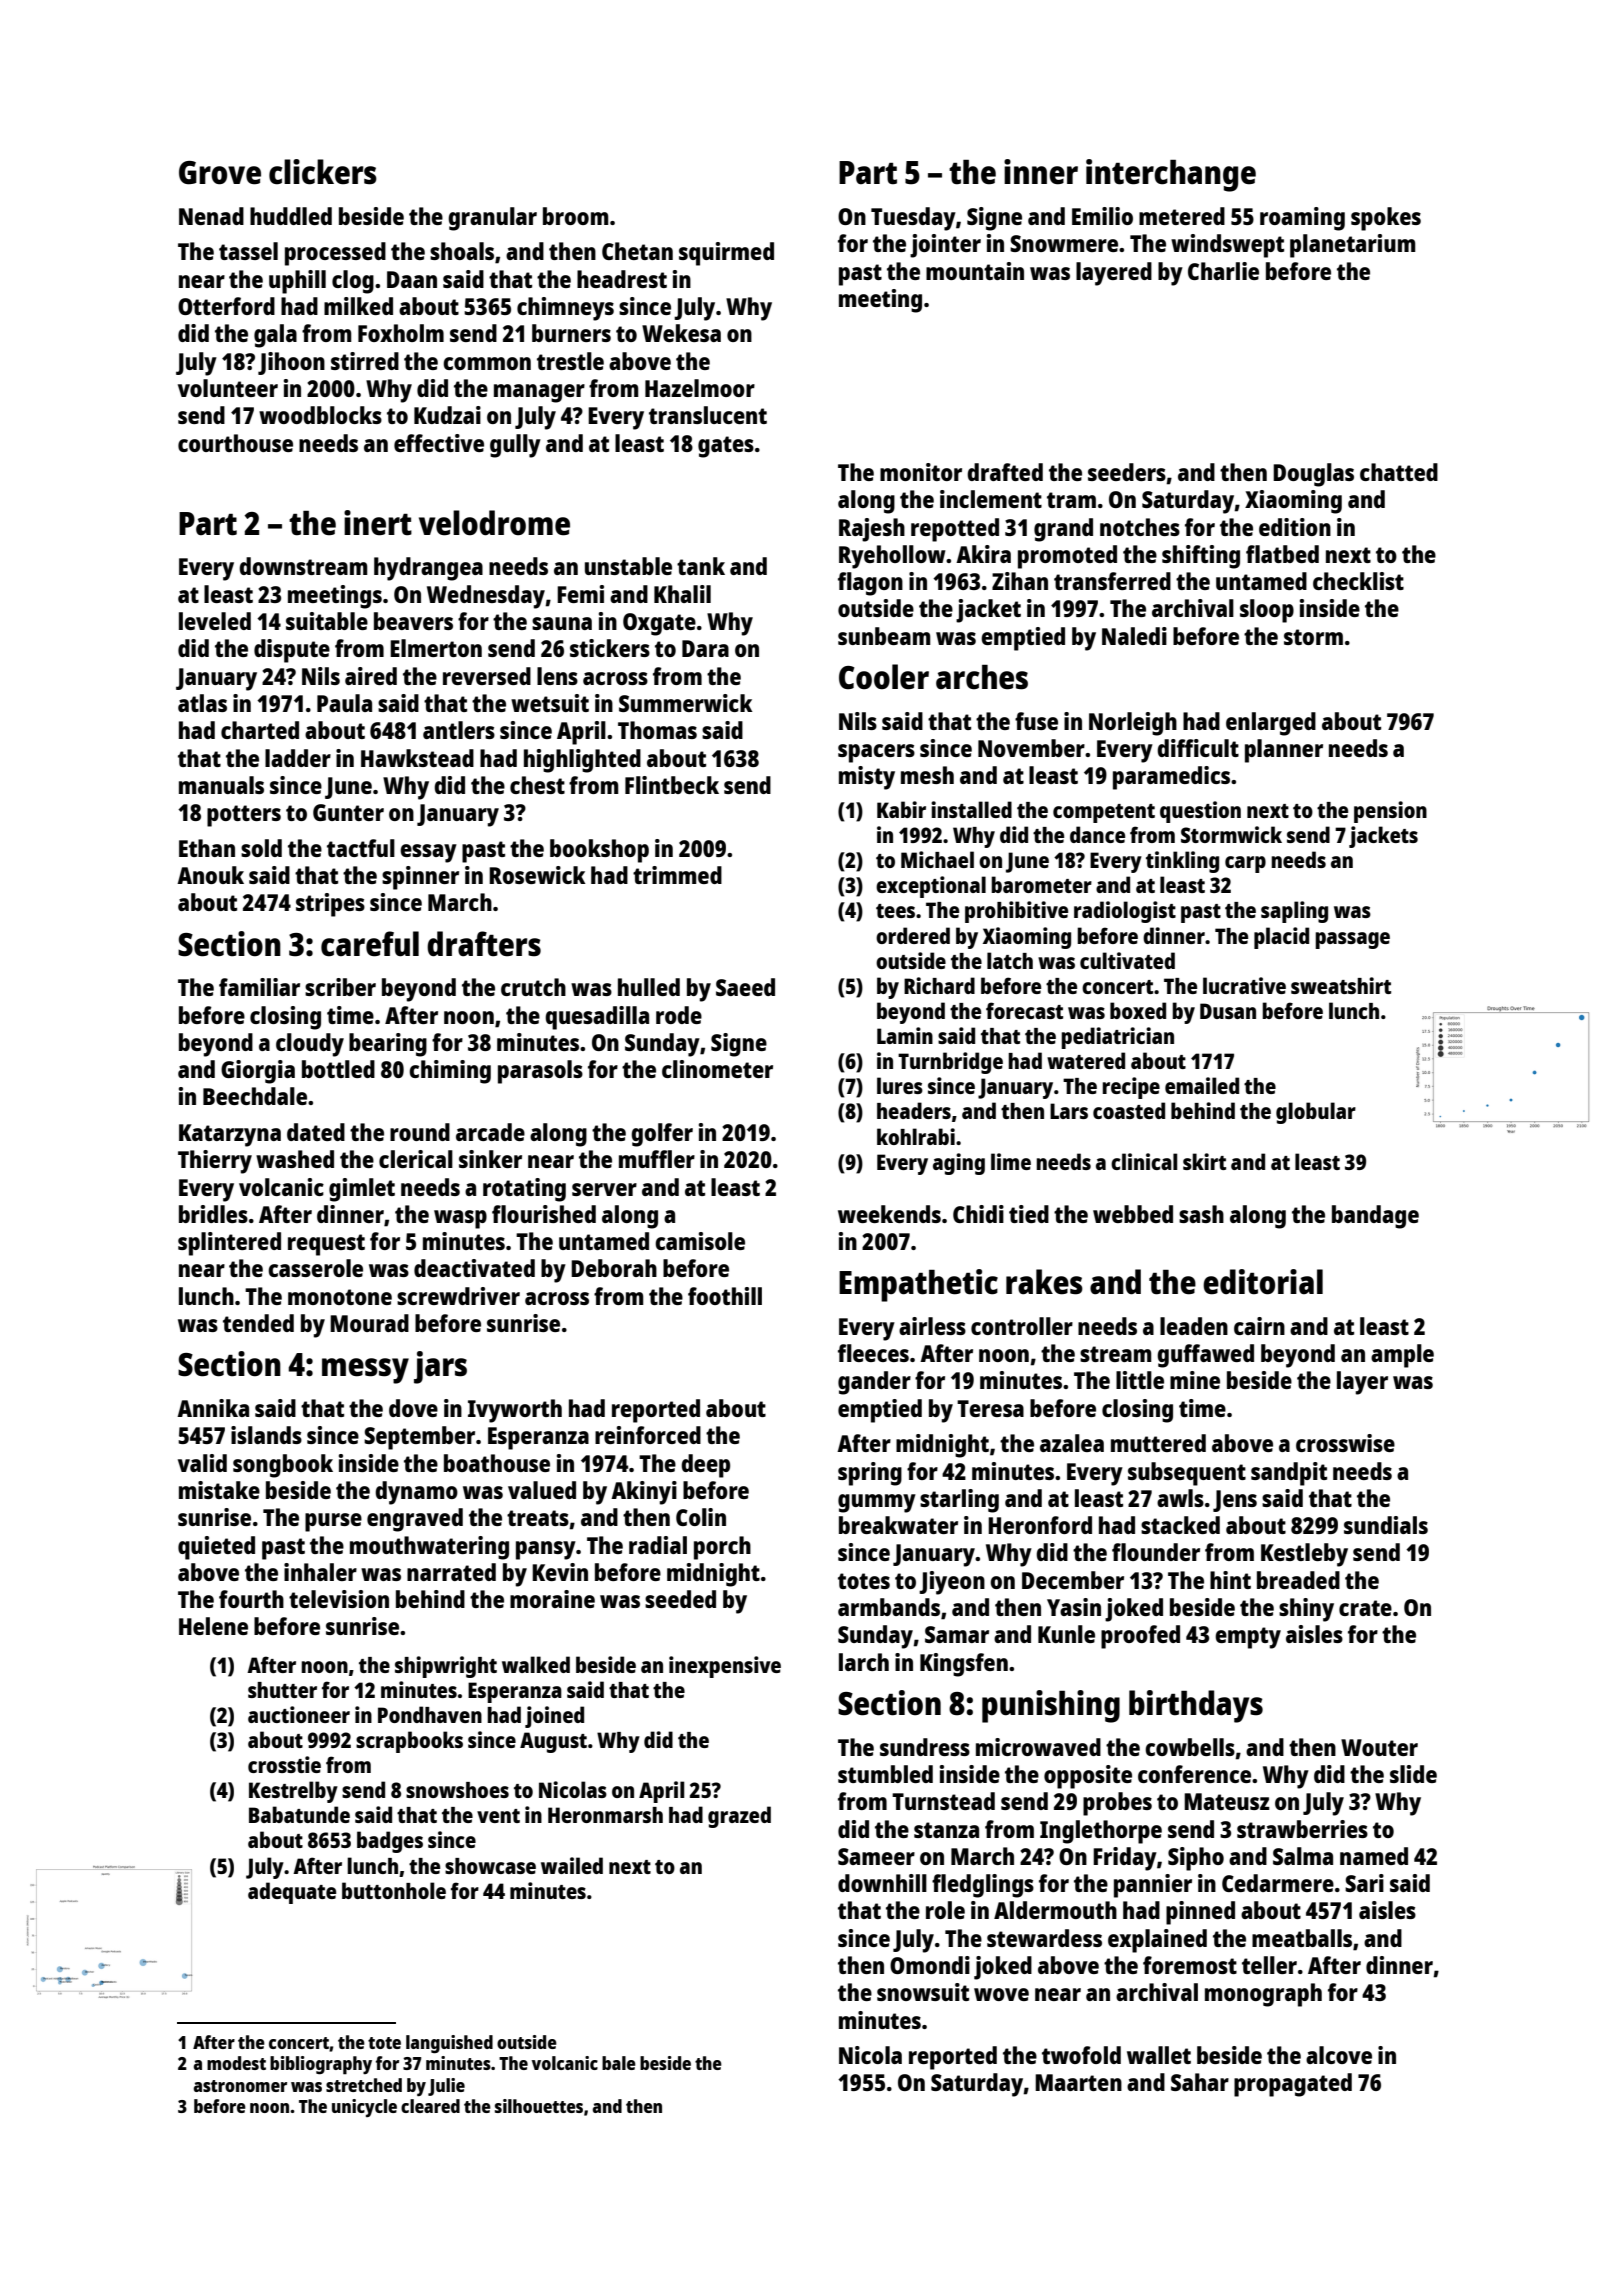 Image resolution: width=1620 pixels, height=2292 pixels. Describe the element at coordinates (369, 1323) in the screenshot. I see `Mourad` at that location.
